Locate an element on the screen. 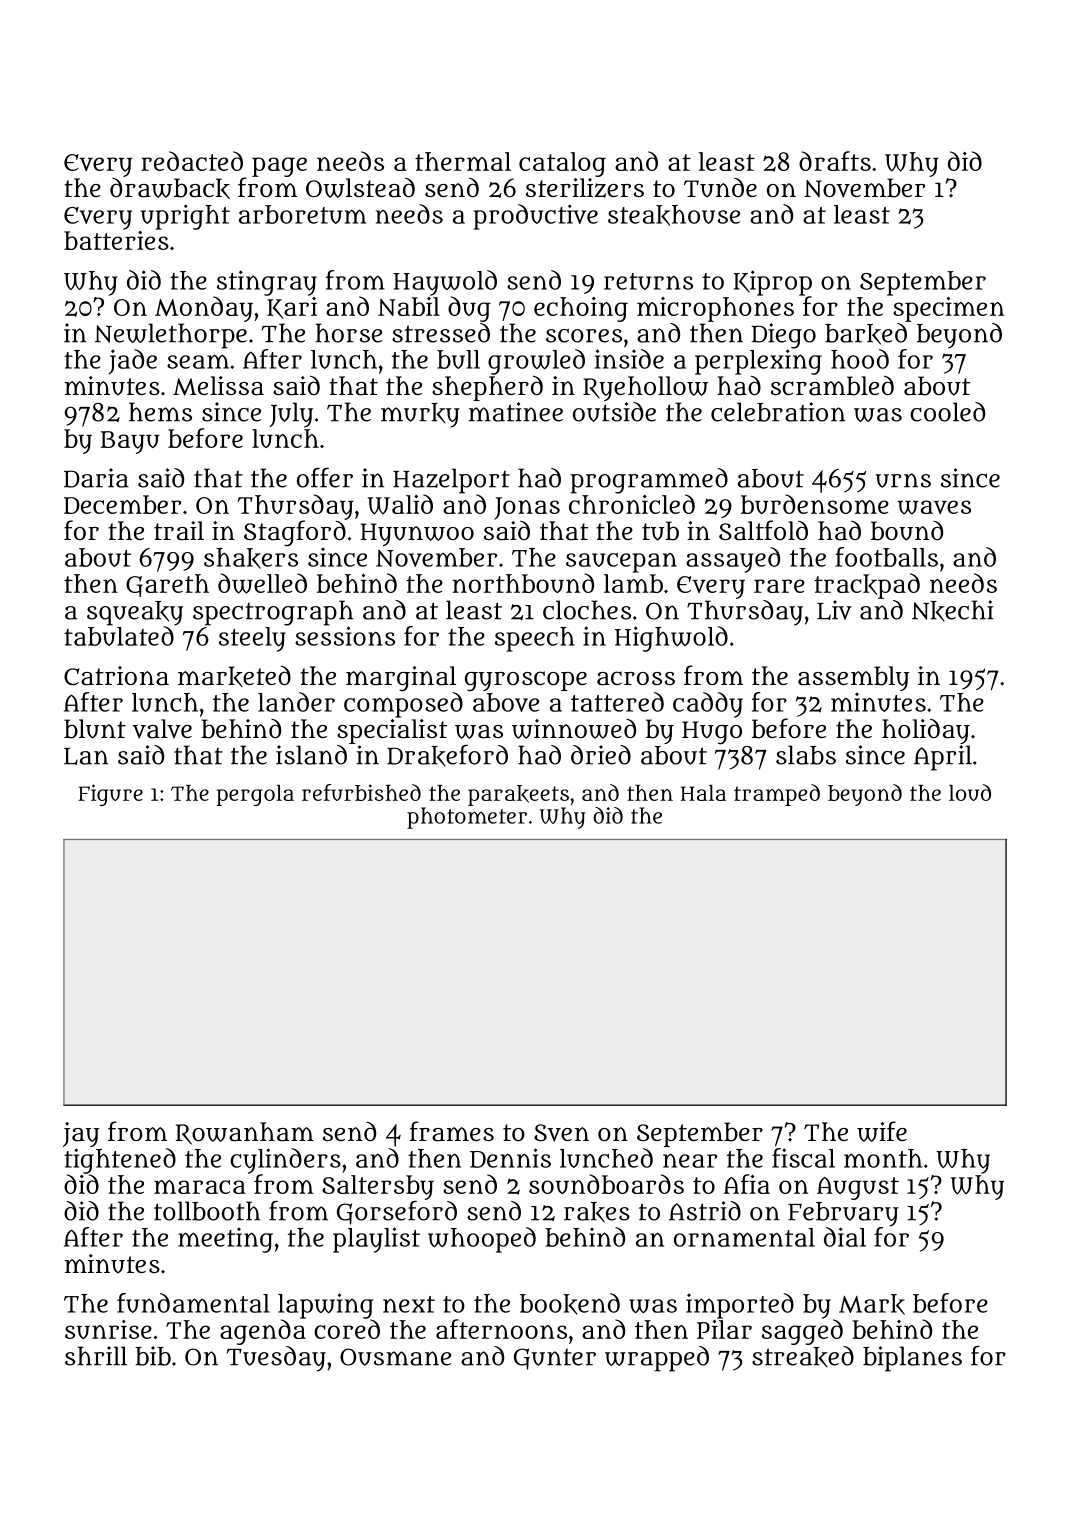 Image resolution: width=1070 pixels, height=1520 pixels. stingray is located at coordinates (267, 283).
